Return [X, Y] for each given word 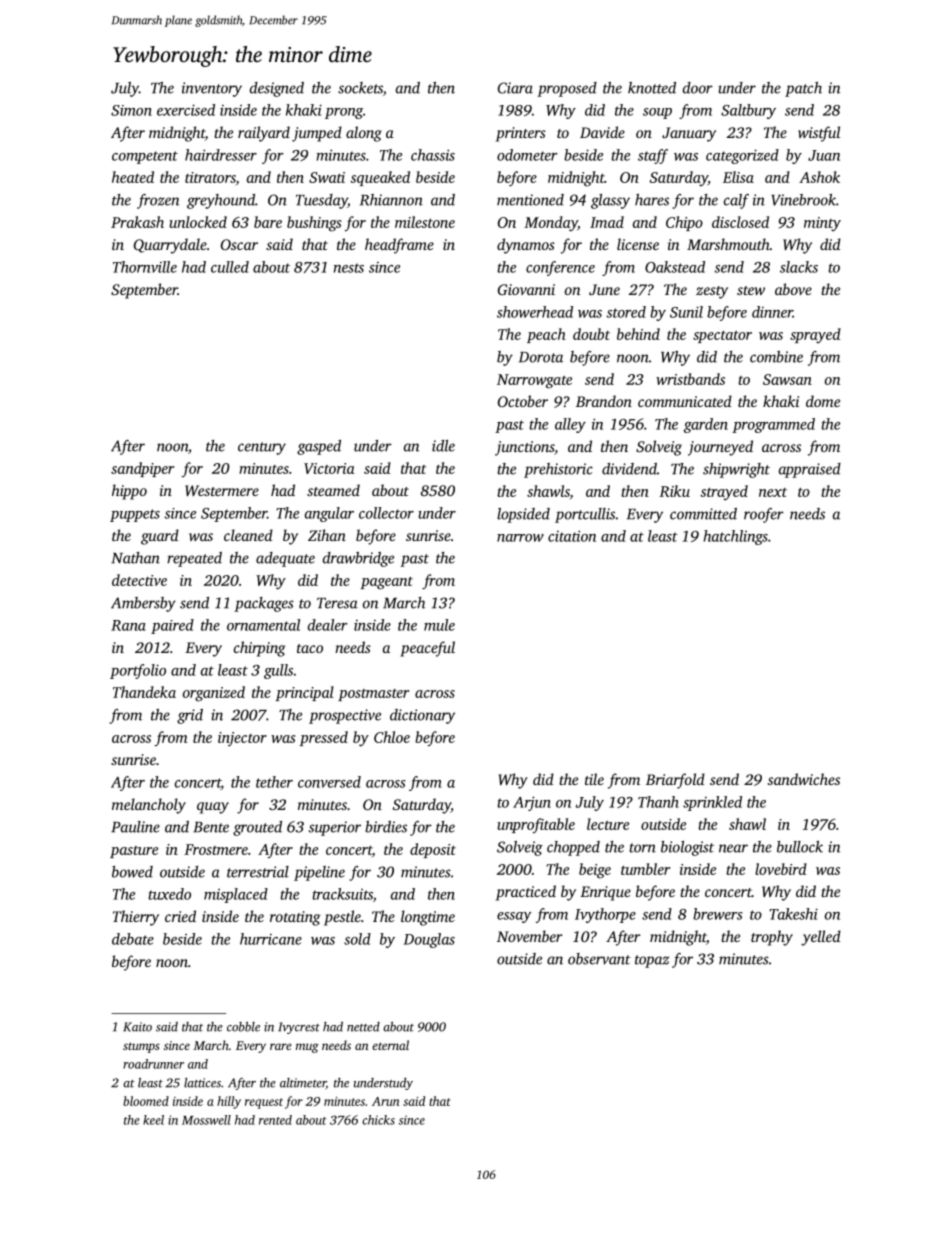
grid [190, 716]
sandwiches [804, 779]
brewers [718, 914]
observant [599, 959]
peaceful [427, 649]
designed [277, 89]
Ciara [515, 88]
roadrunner [153, 1064]
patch [803, 89]
